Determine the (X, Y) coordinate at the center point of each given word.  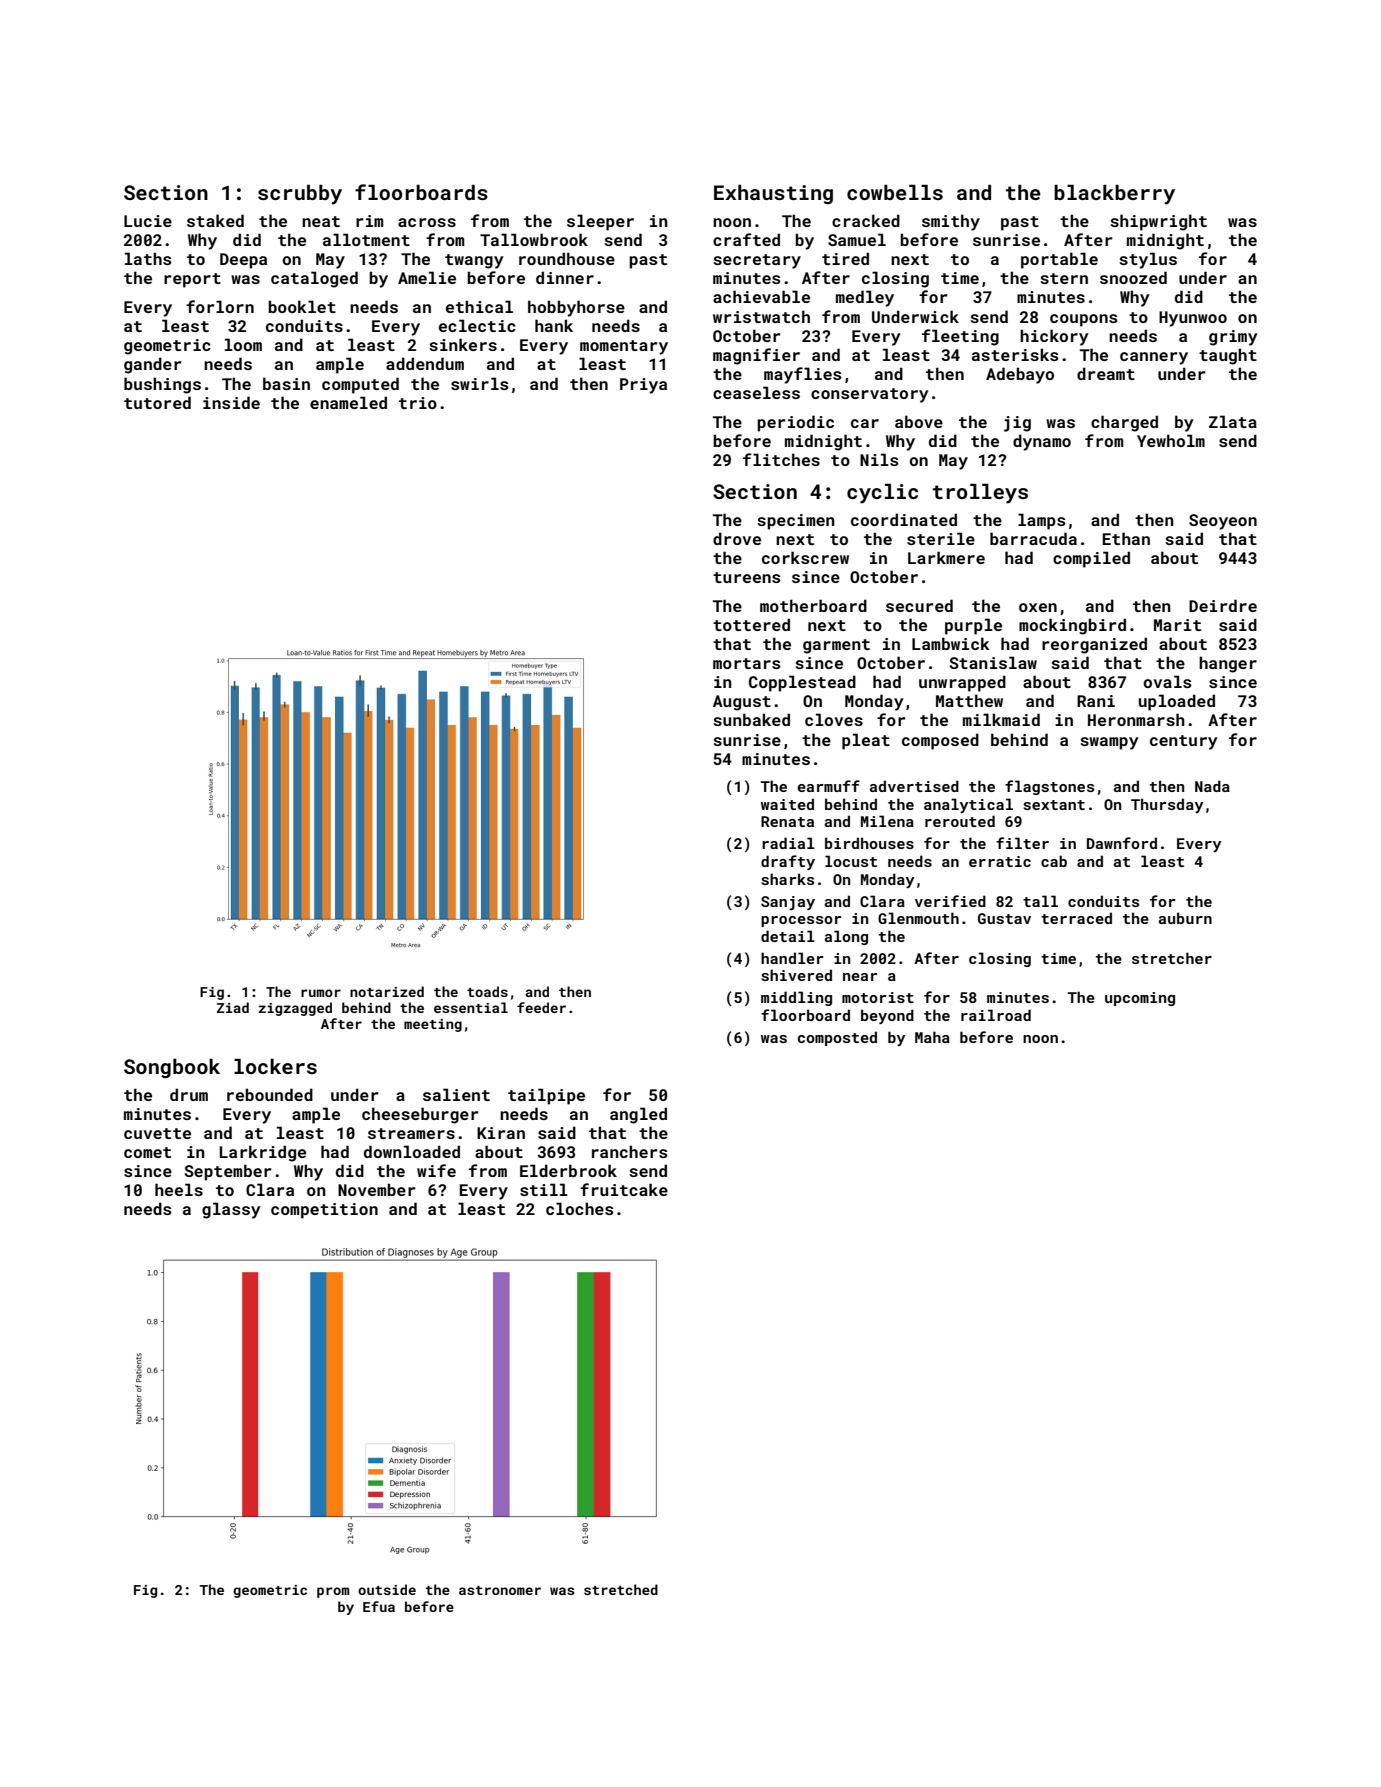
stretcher (1172, 958)
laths (148, 258)
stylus (1148, 260)
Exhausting (773, 194)
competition (324, 1211)
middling (796, 998)
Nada (1212, 786)
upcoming (1140, 999)
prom (333, 1592)
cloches (580, 1208)
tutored (157, 402)
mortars (747, 663)
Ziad (233, 1007)
